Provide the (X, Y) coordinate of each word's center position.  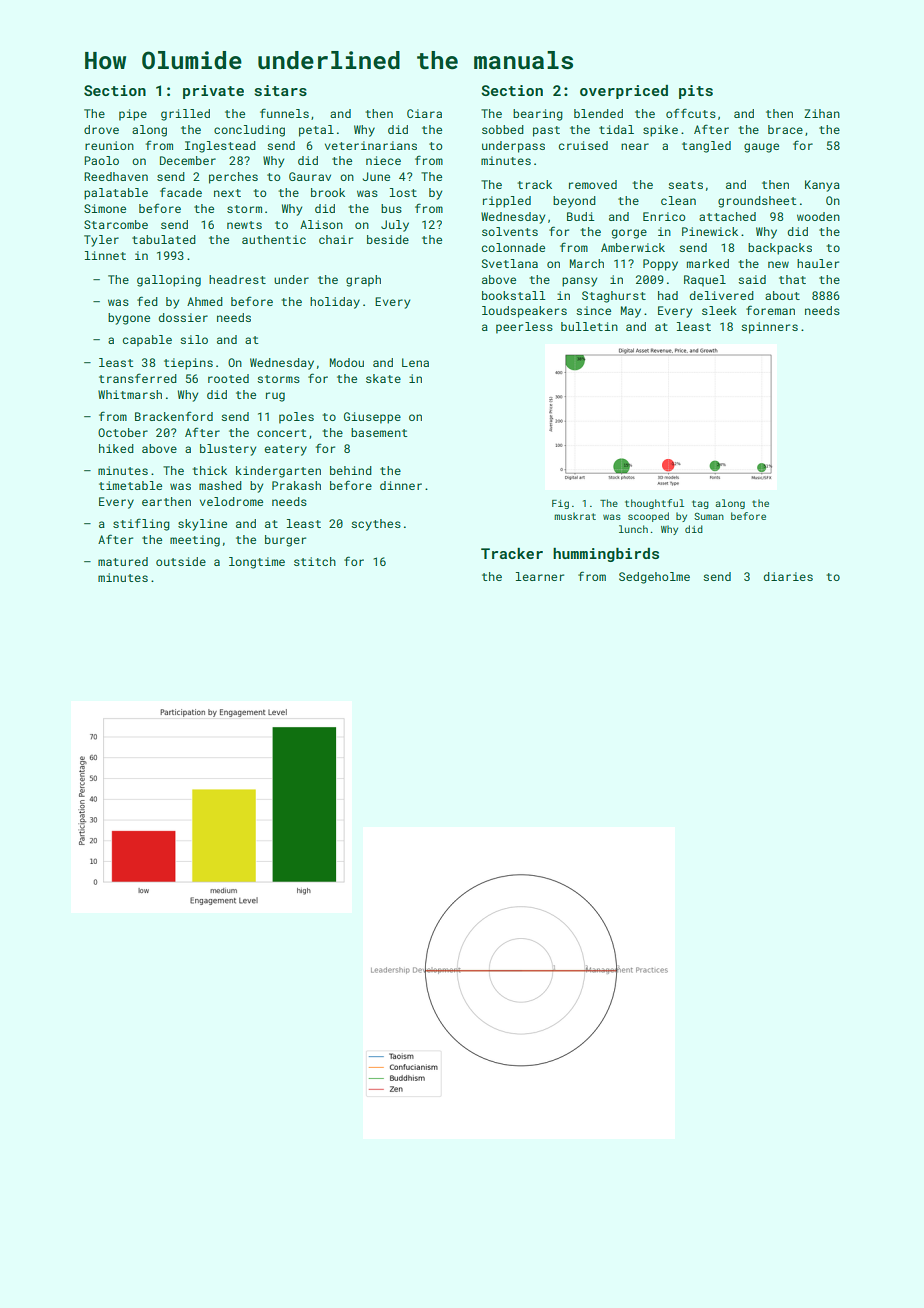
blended (598, 113)
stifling (141, 524)
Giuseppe (372, 418)
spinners (769, 328)
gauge (761, 148)
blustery (228, 450)
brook (328, 192)
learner (540, 576)
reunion (109, 145)
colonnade (513, 247)
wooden (818, 216)
